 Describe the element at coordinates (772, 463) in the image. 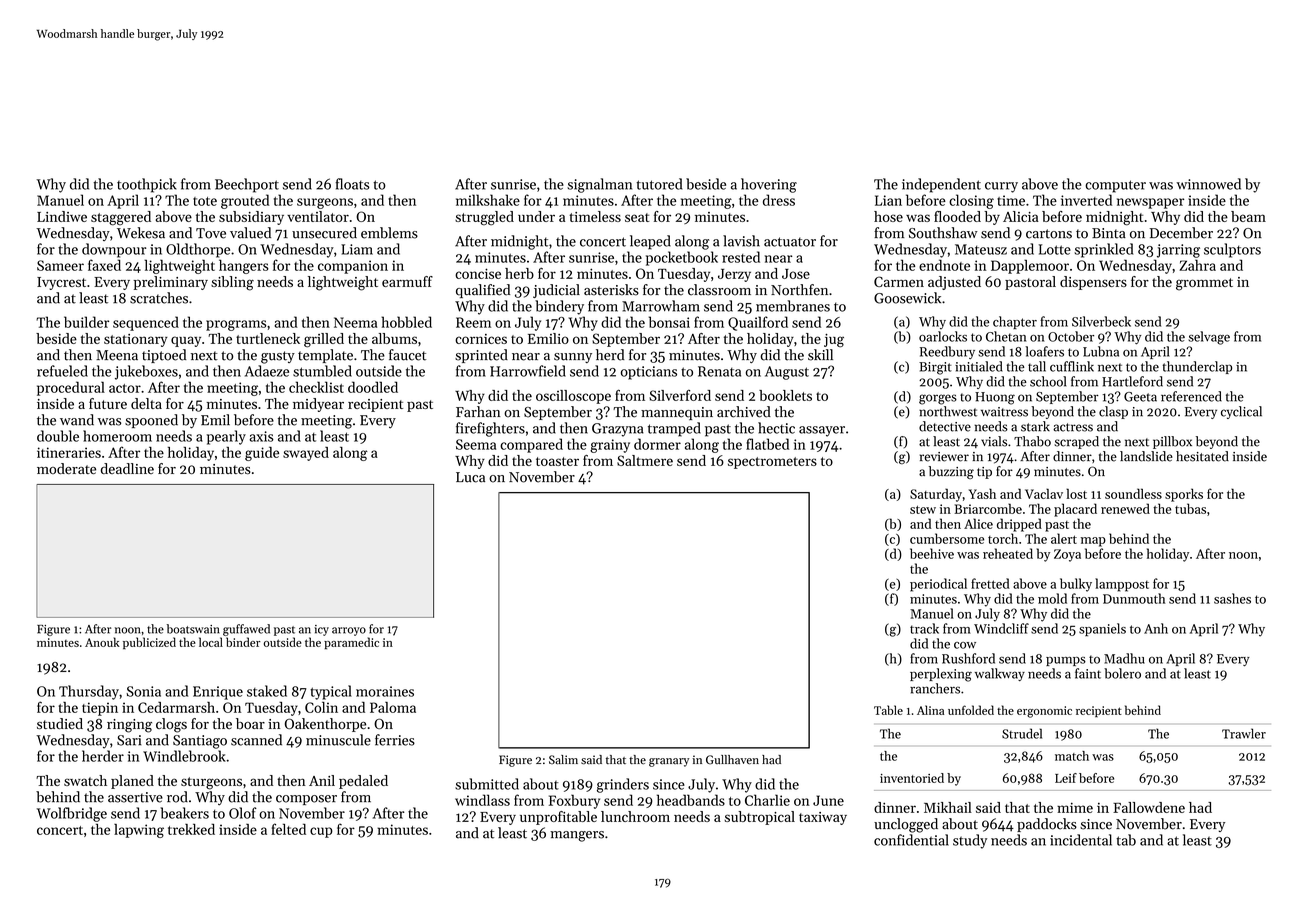

I see `spectrometers` at that location.
